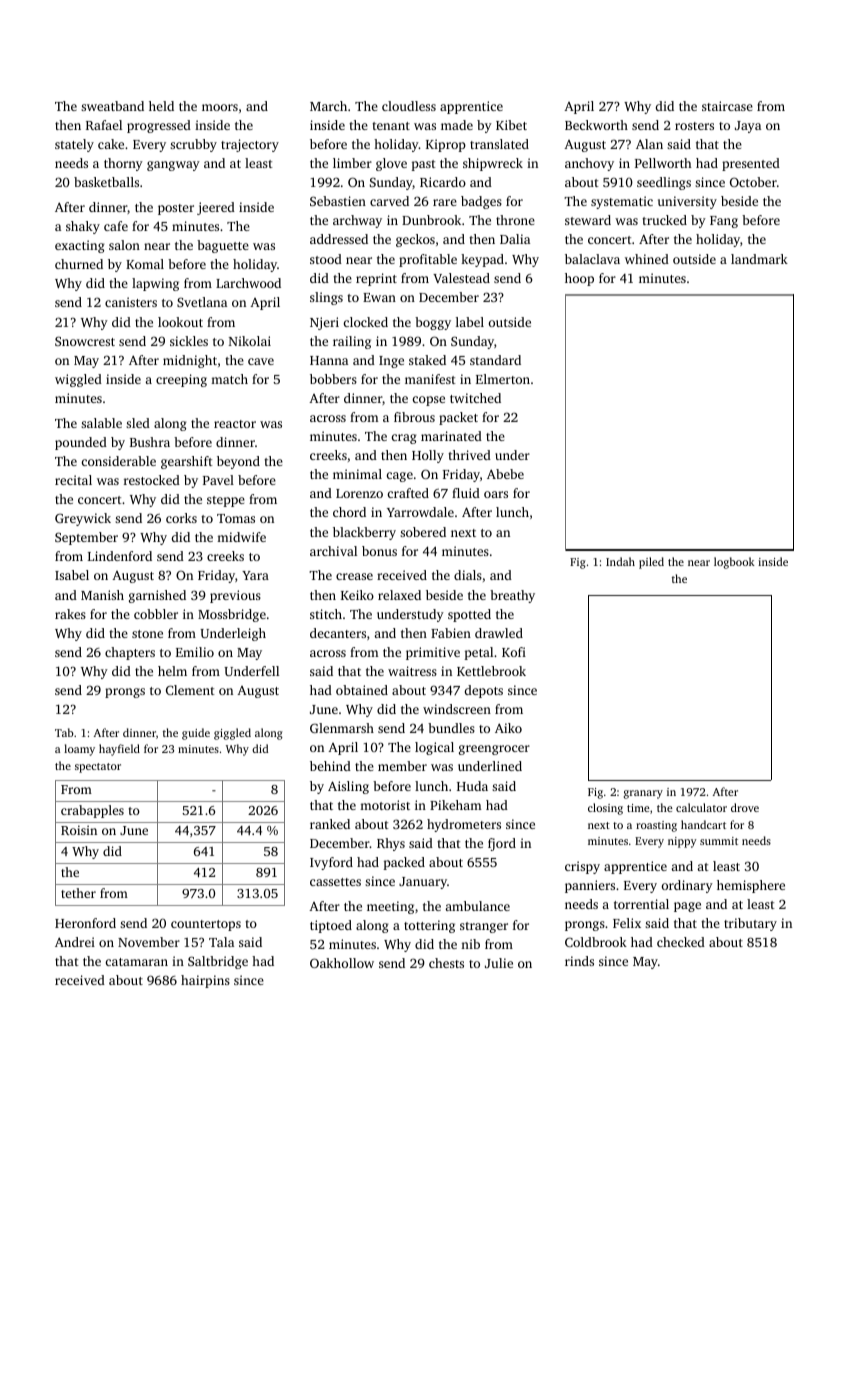 This screenshot has width=849, height=1400. I want to click on obtained, so click(362, 690).
